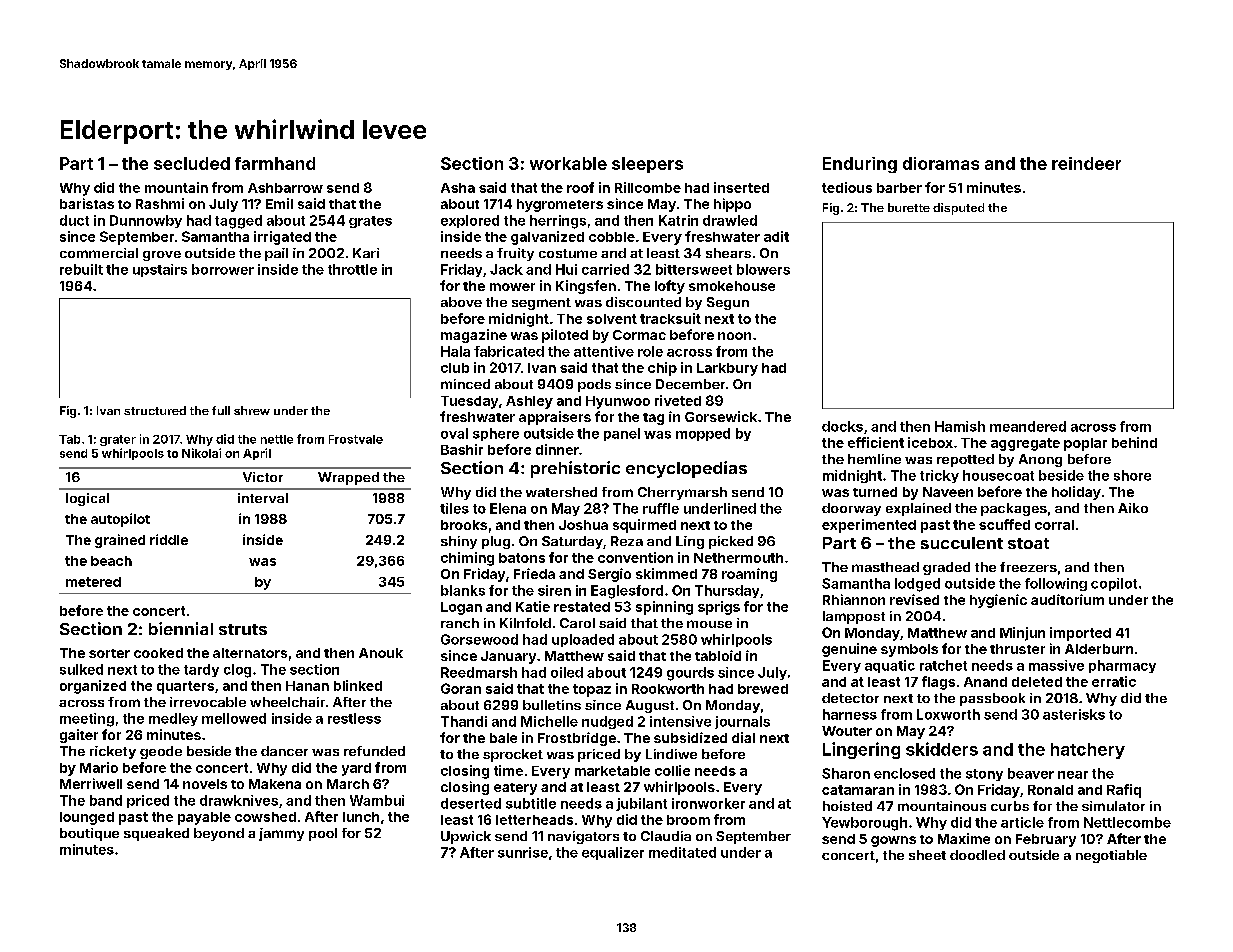 This image has height=952, width=1233. What do you see at coordinates (281, 834) in the image?
I see `jammy` at bounding box center [281, 834].
